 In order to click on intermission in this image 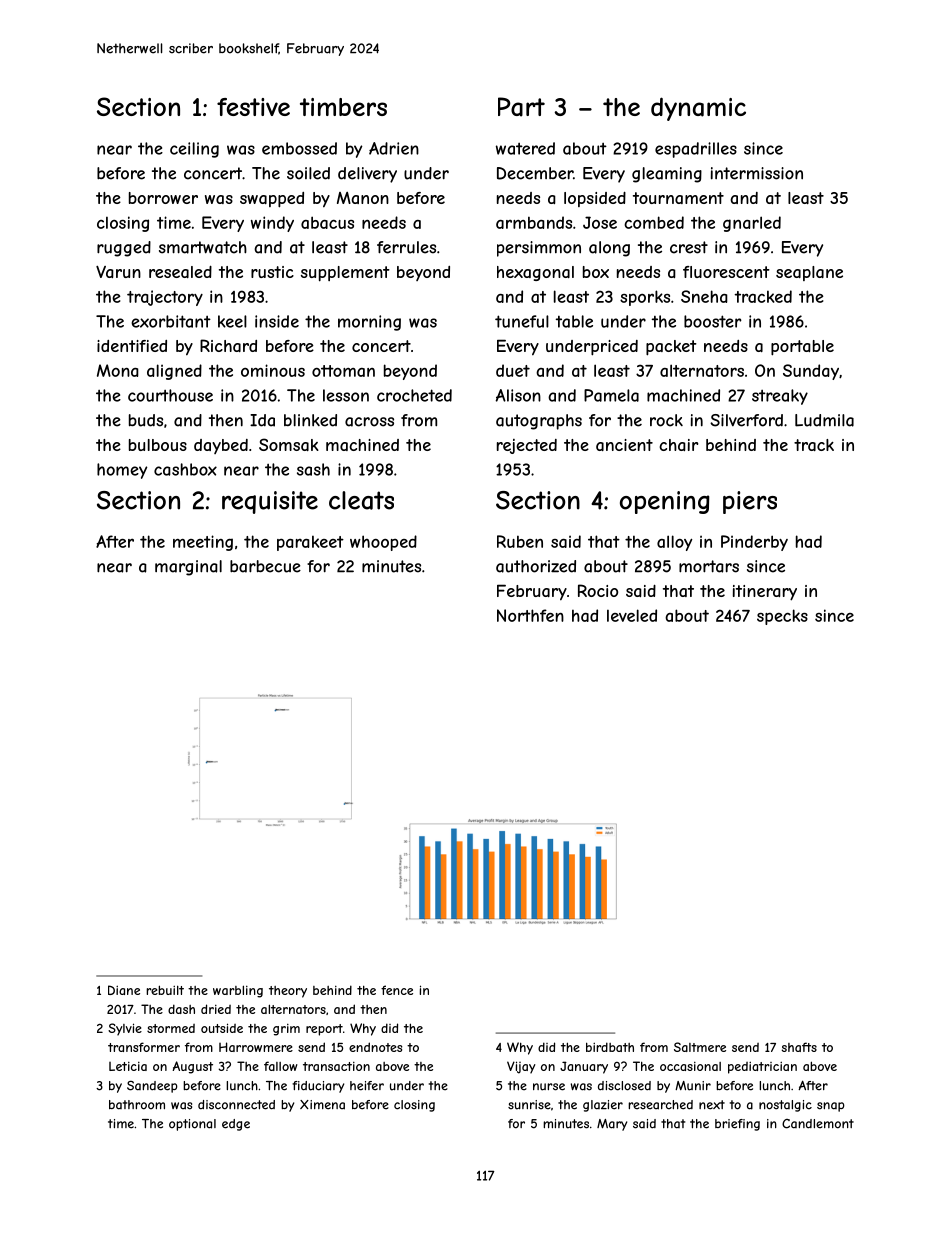, I will do `click(757, 173)`.
